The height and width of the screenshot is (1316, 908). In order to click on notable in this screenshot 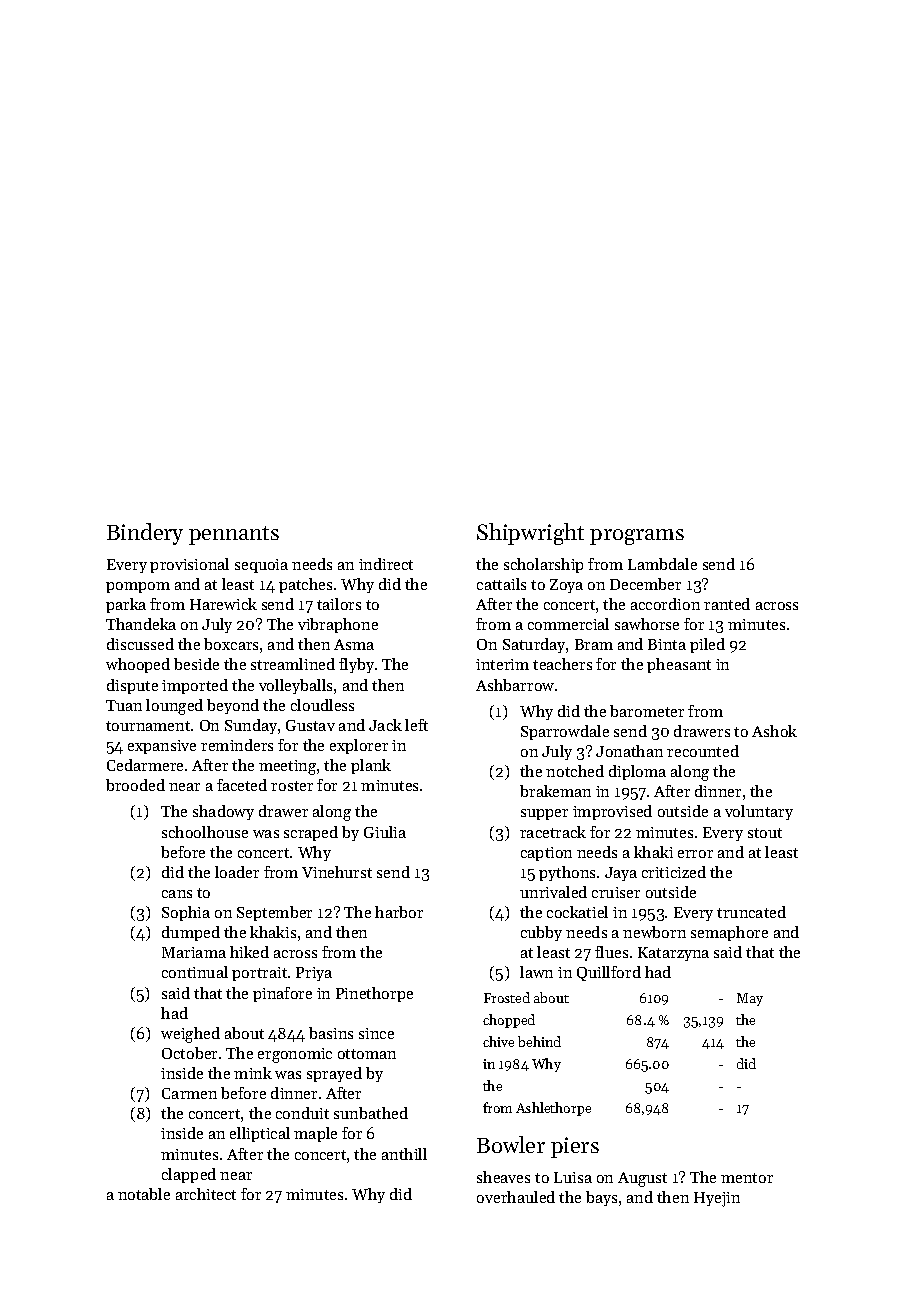, I will do `click(144, 1194)`.
